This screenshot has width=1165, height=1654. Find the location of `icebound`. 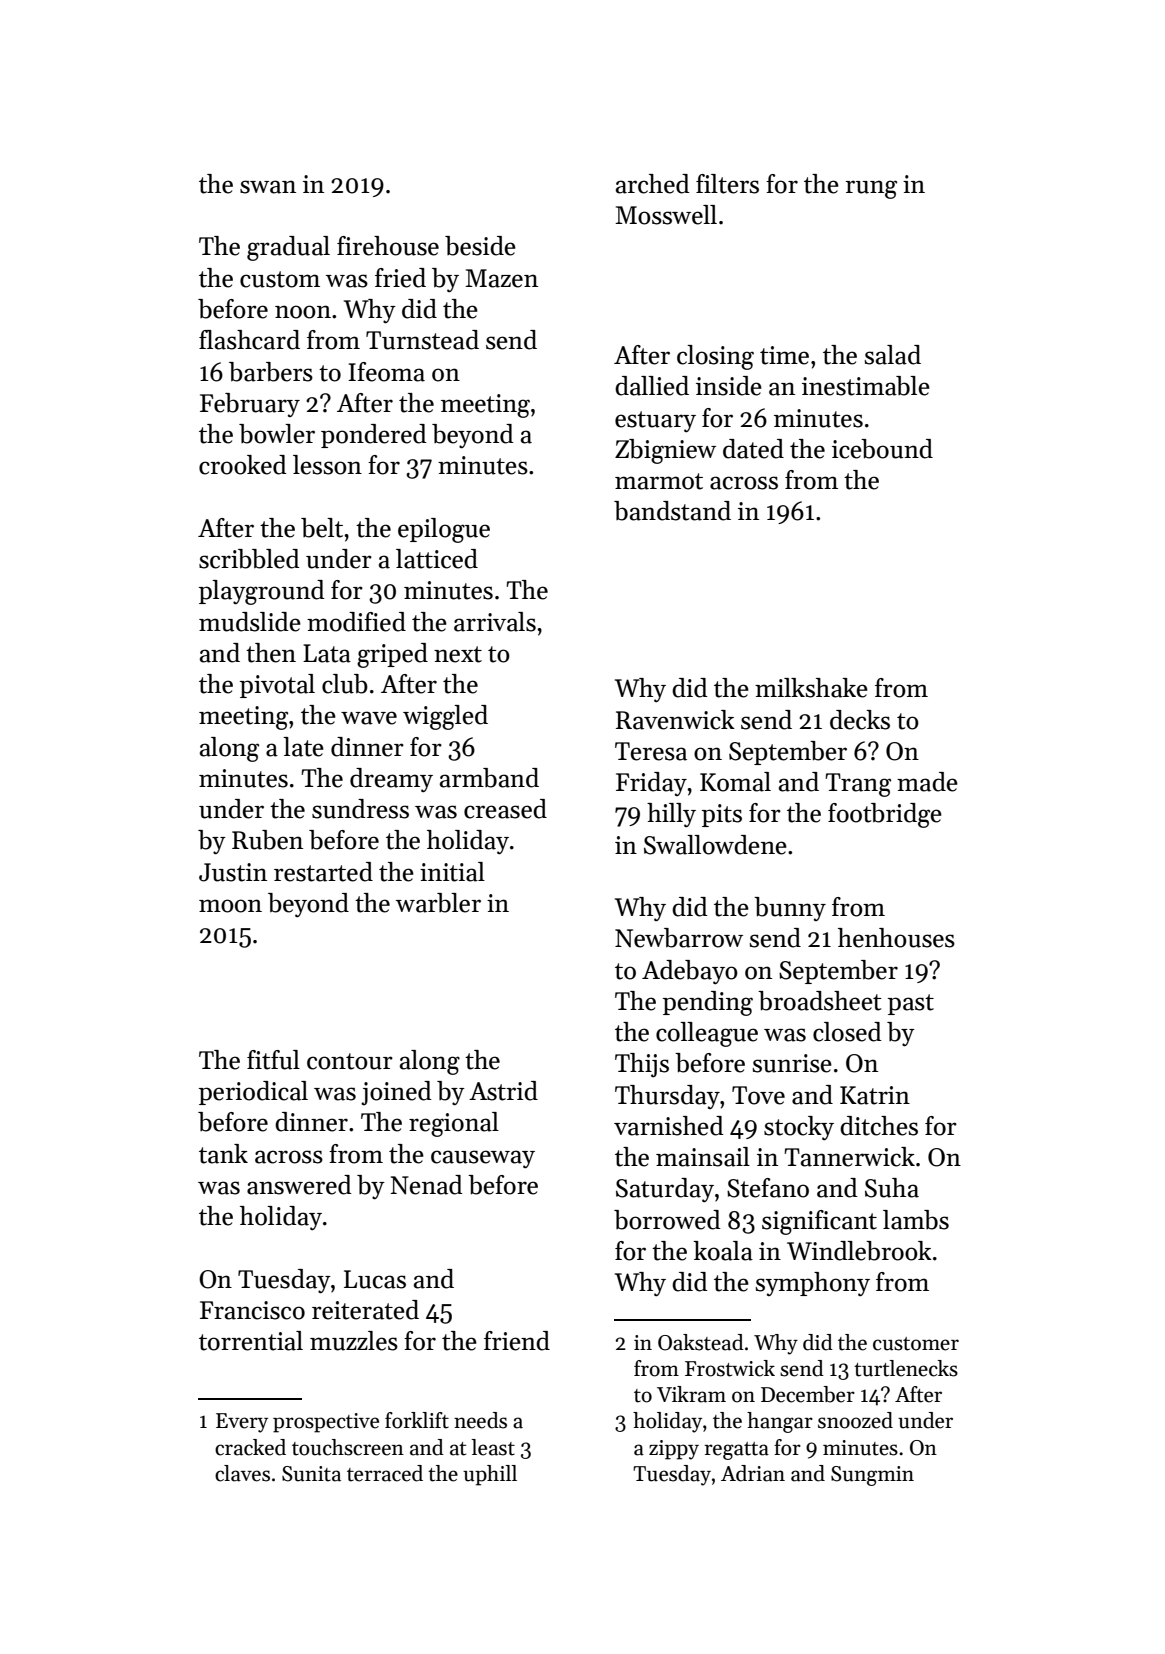

icebound is located at coordinates (882, 449).
